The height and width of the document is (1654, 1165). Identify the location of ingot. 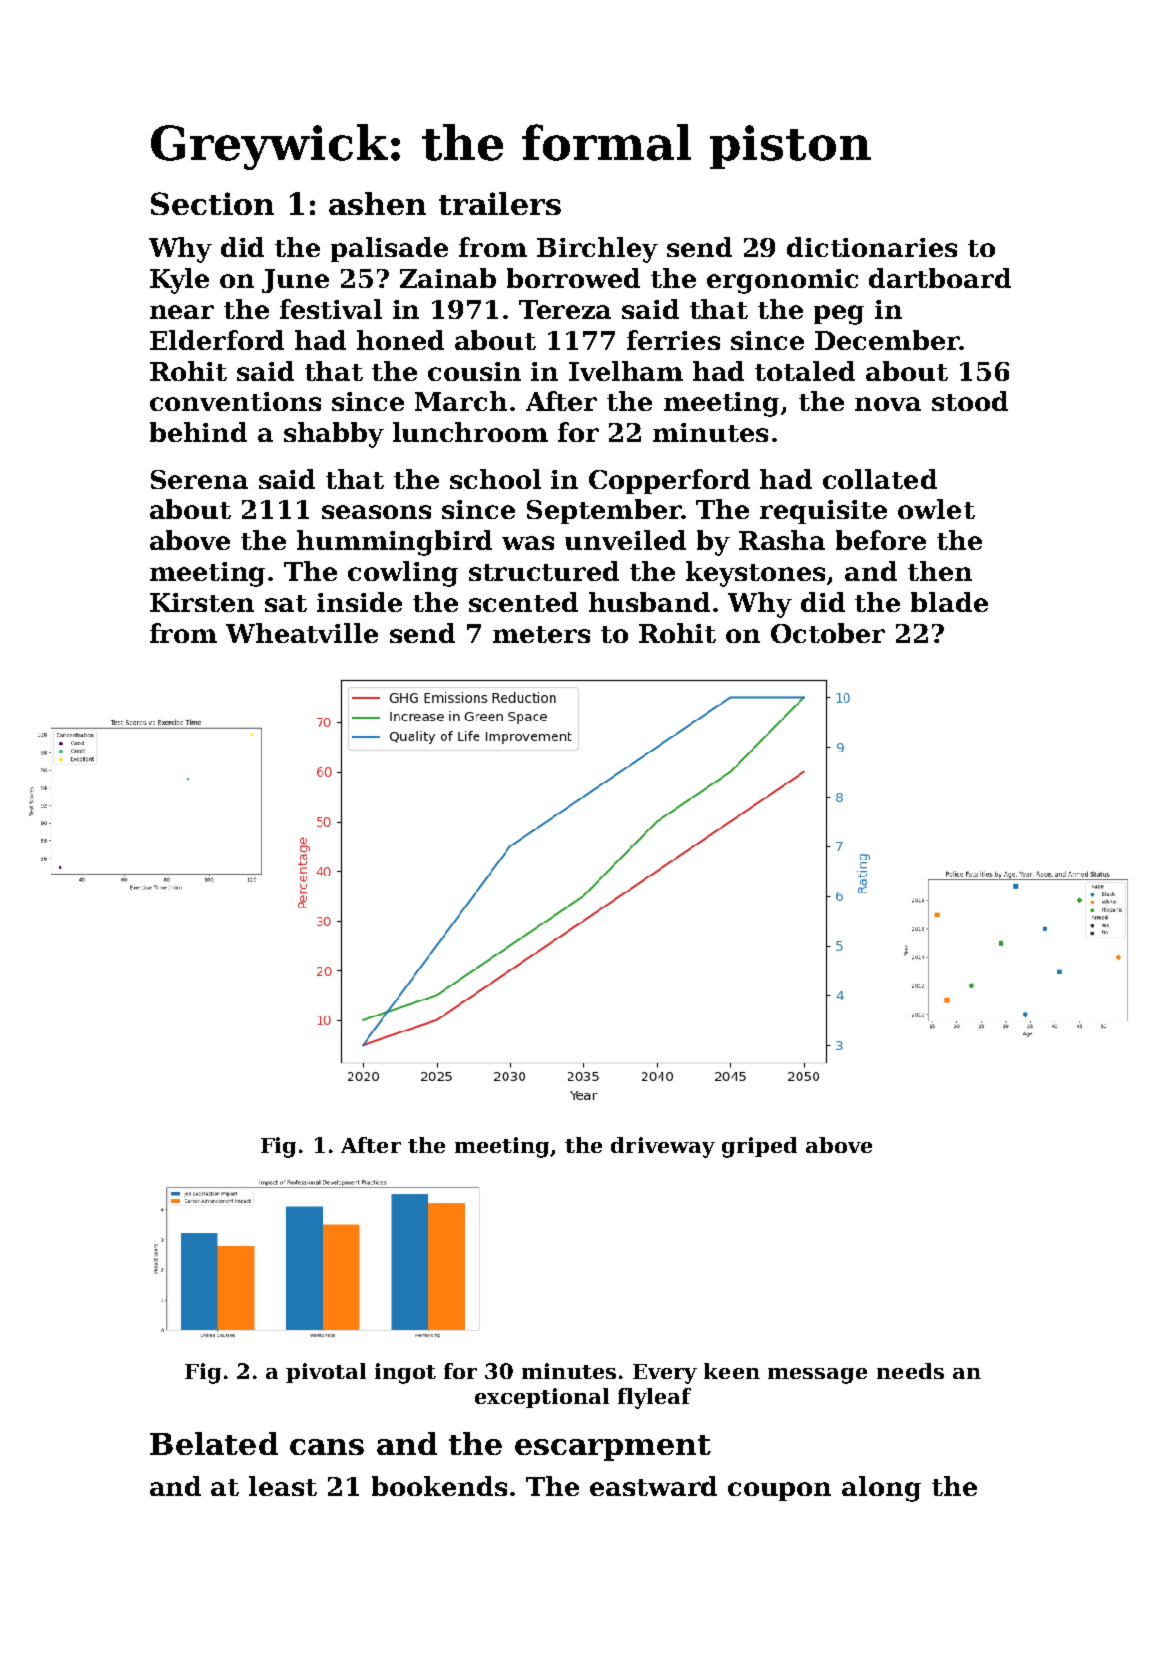
(405, 1373).
